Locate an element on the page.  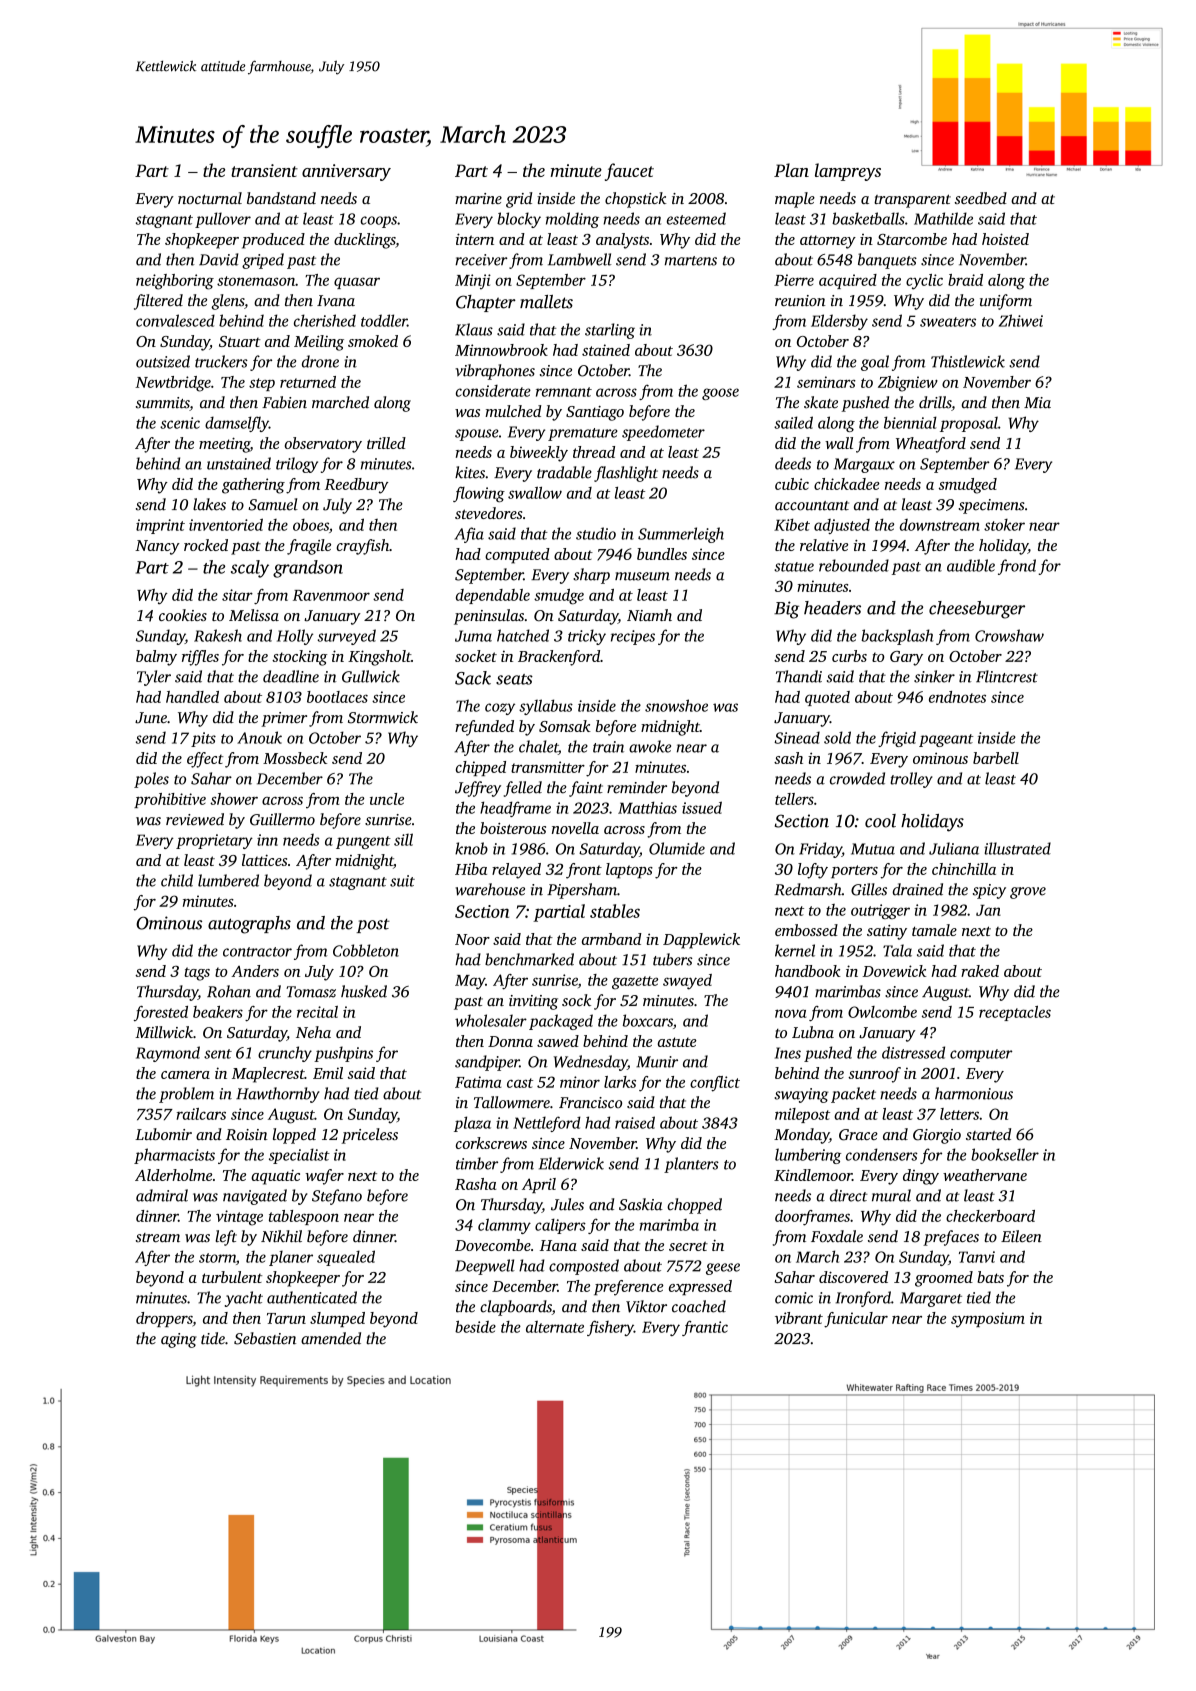
starling is located at coordinates (610, 331).
